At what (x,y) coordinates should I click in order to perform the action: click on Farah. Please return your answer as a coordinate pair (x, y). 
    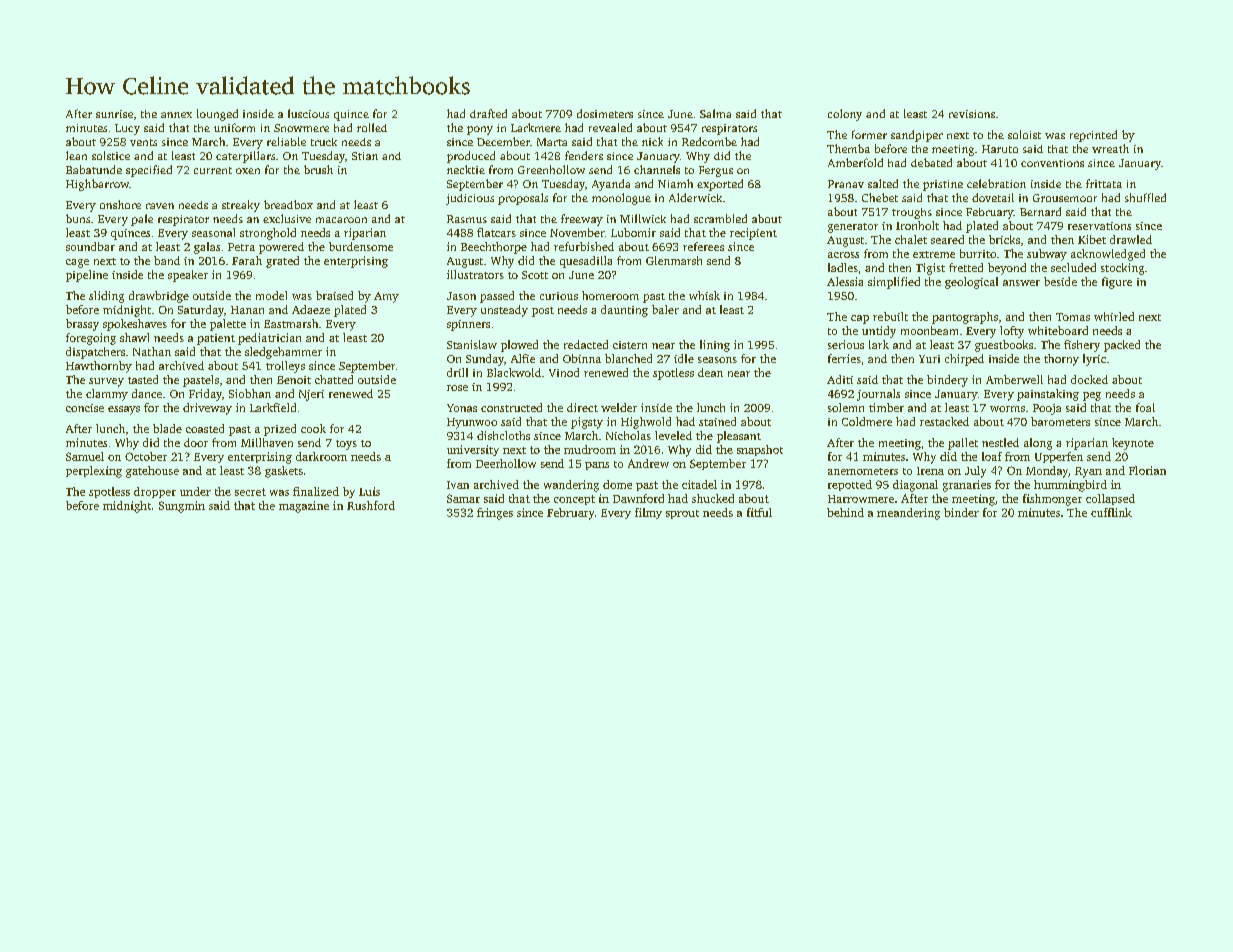
    Looking at the image, I should click on (247, 260).
